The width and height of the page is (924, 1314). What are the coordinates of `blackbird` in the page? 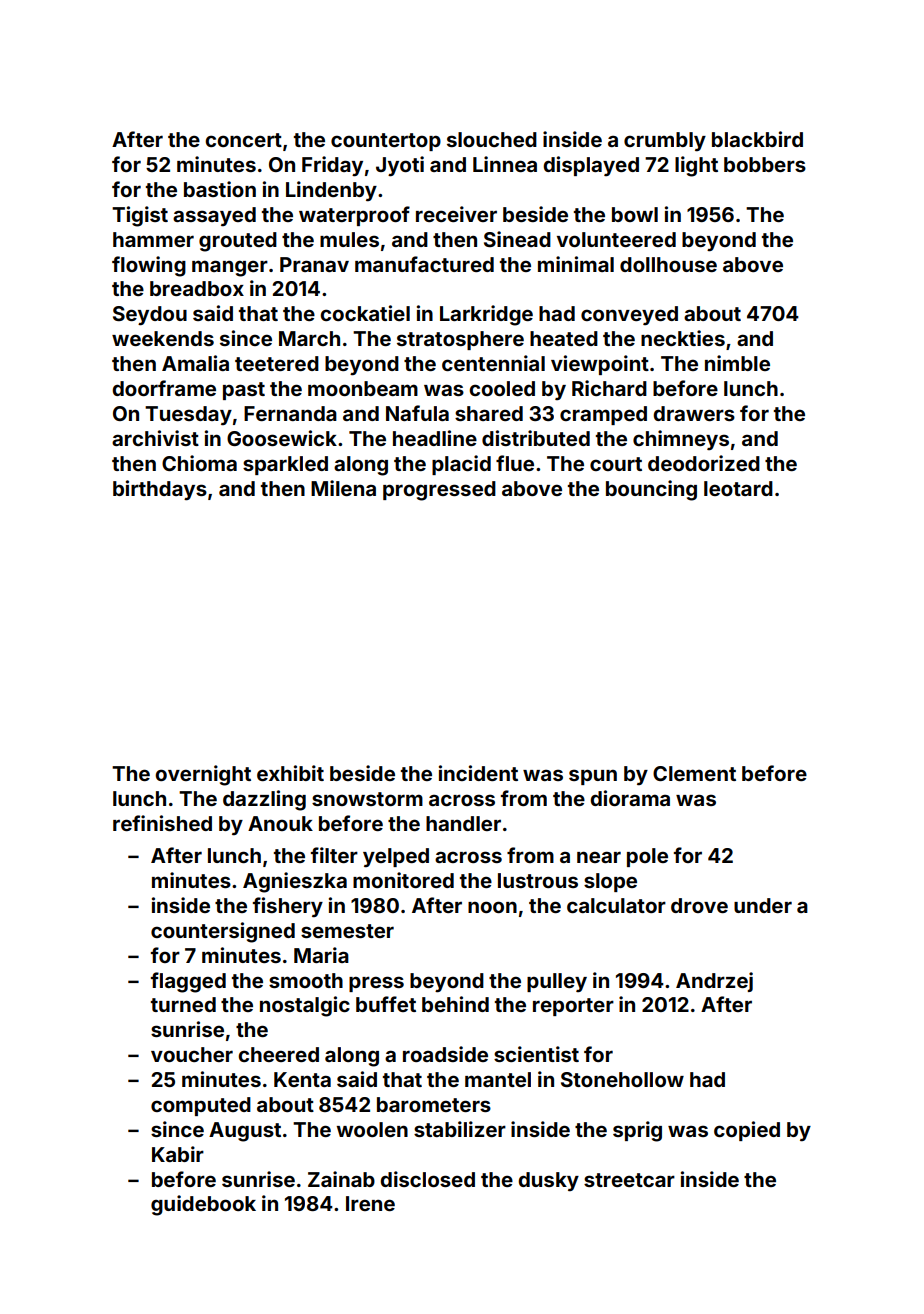 It's located at (757, 139).
